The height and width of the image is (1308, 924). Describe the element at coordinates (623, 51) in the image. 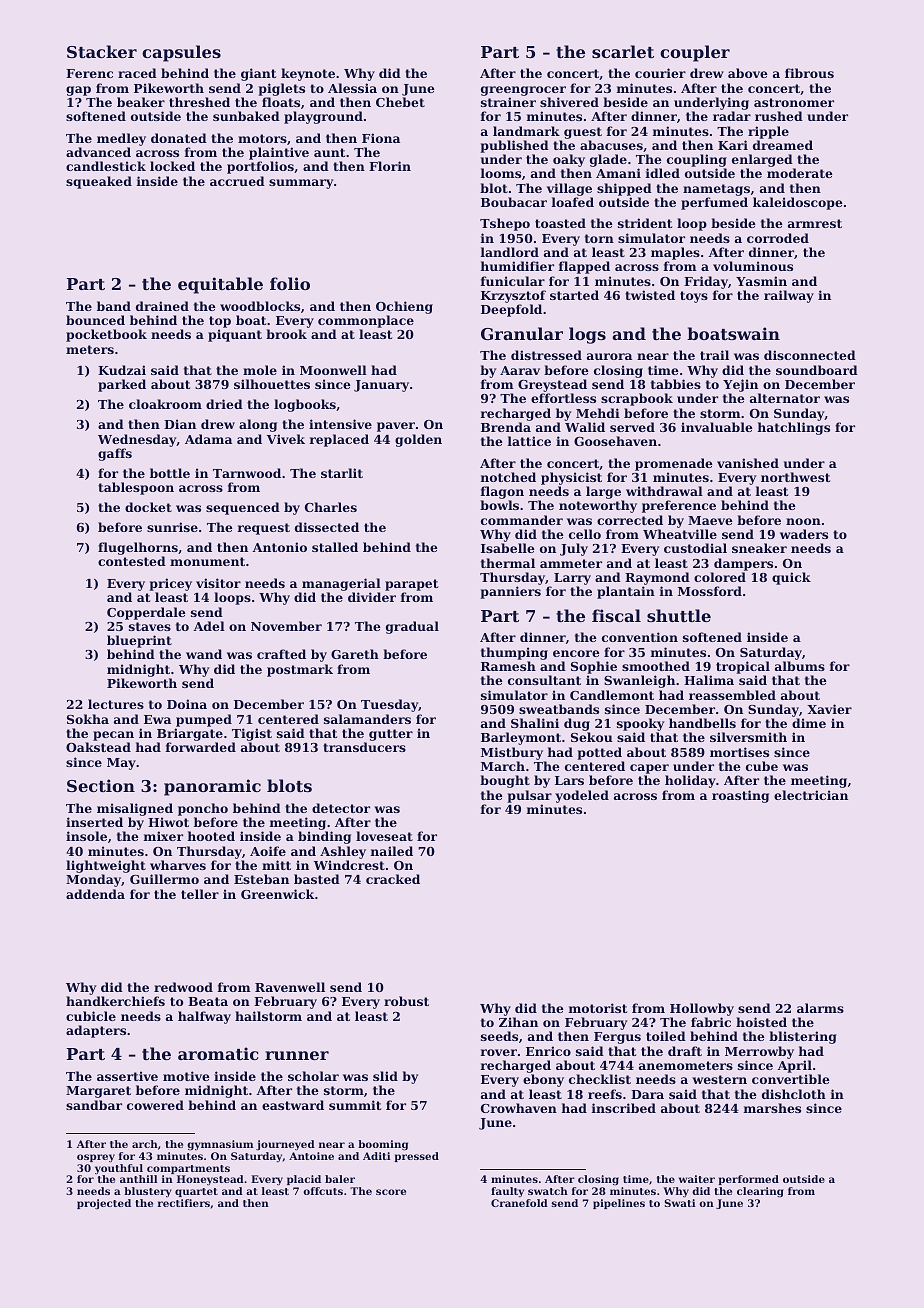

I see `scarlet` at that location.
